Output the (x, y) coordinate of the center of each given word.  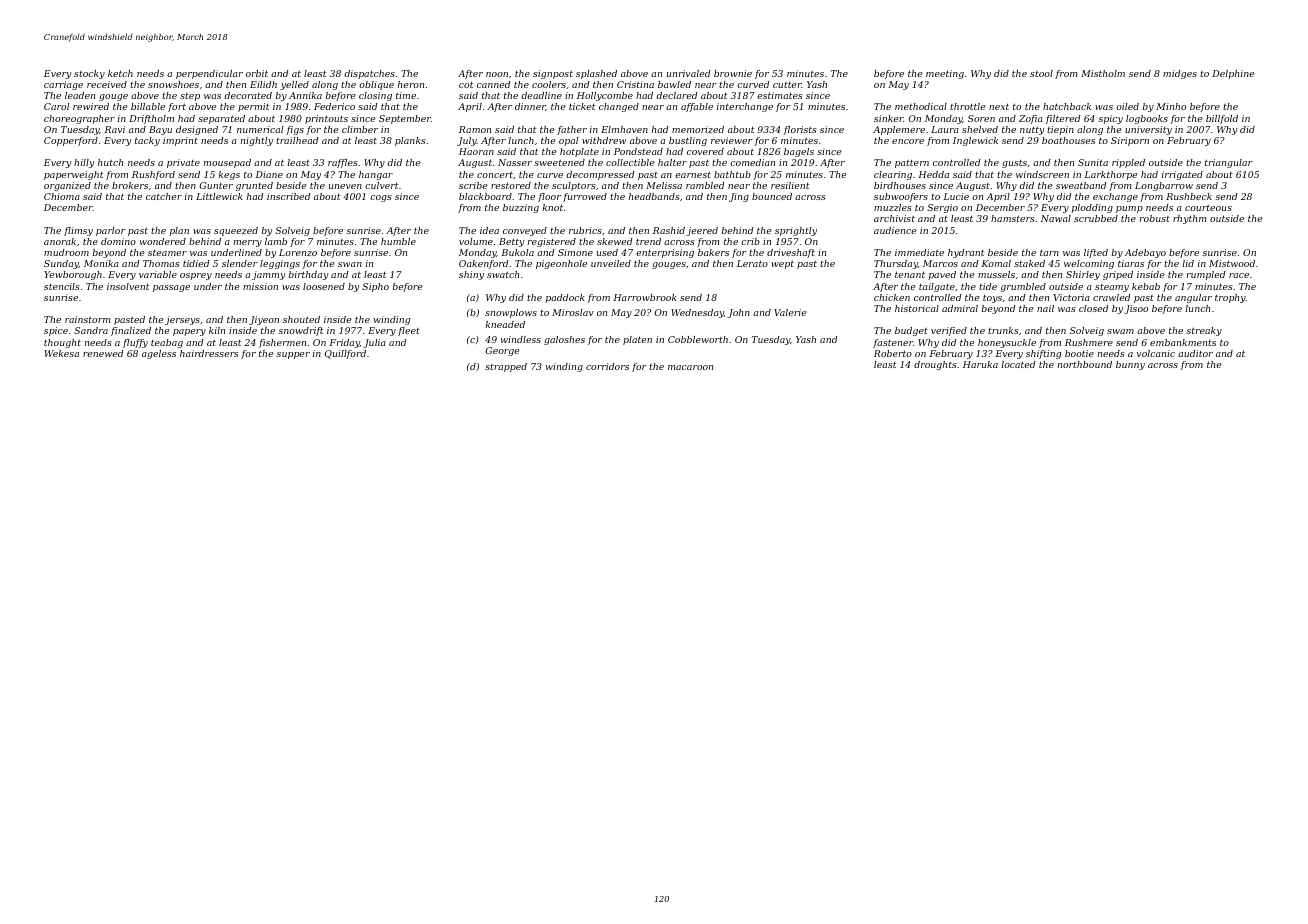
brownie (733, 73)
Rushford (153, 175)
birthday (308, 275)
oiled (1127, 106)
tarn (1049, 252)
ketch (120, 73)
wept (782, 265)
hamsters (1013, 218)
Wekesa (61, 353)
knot (552, 207)
